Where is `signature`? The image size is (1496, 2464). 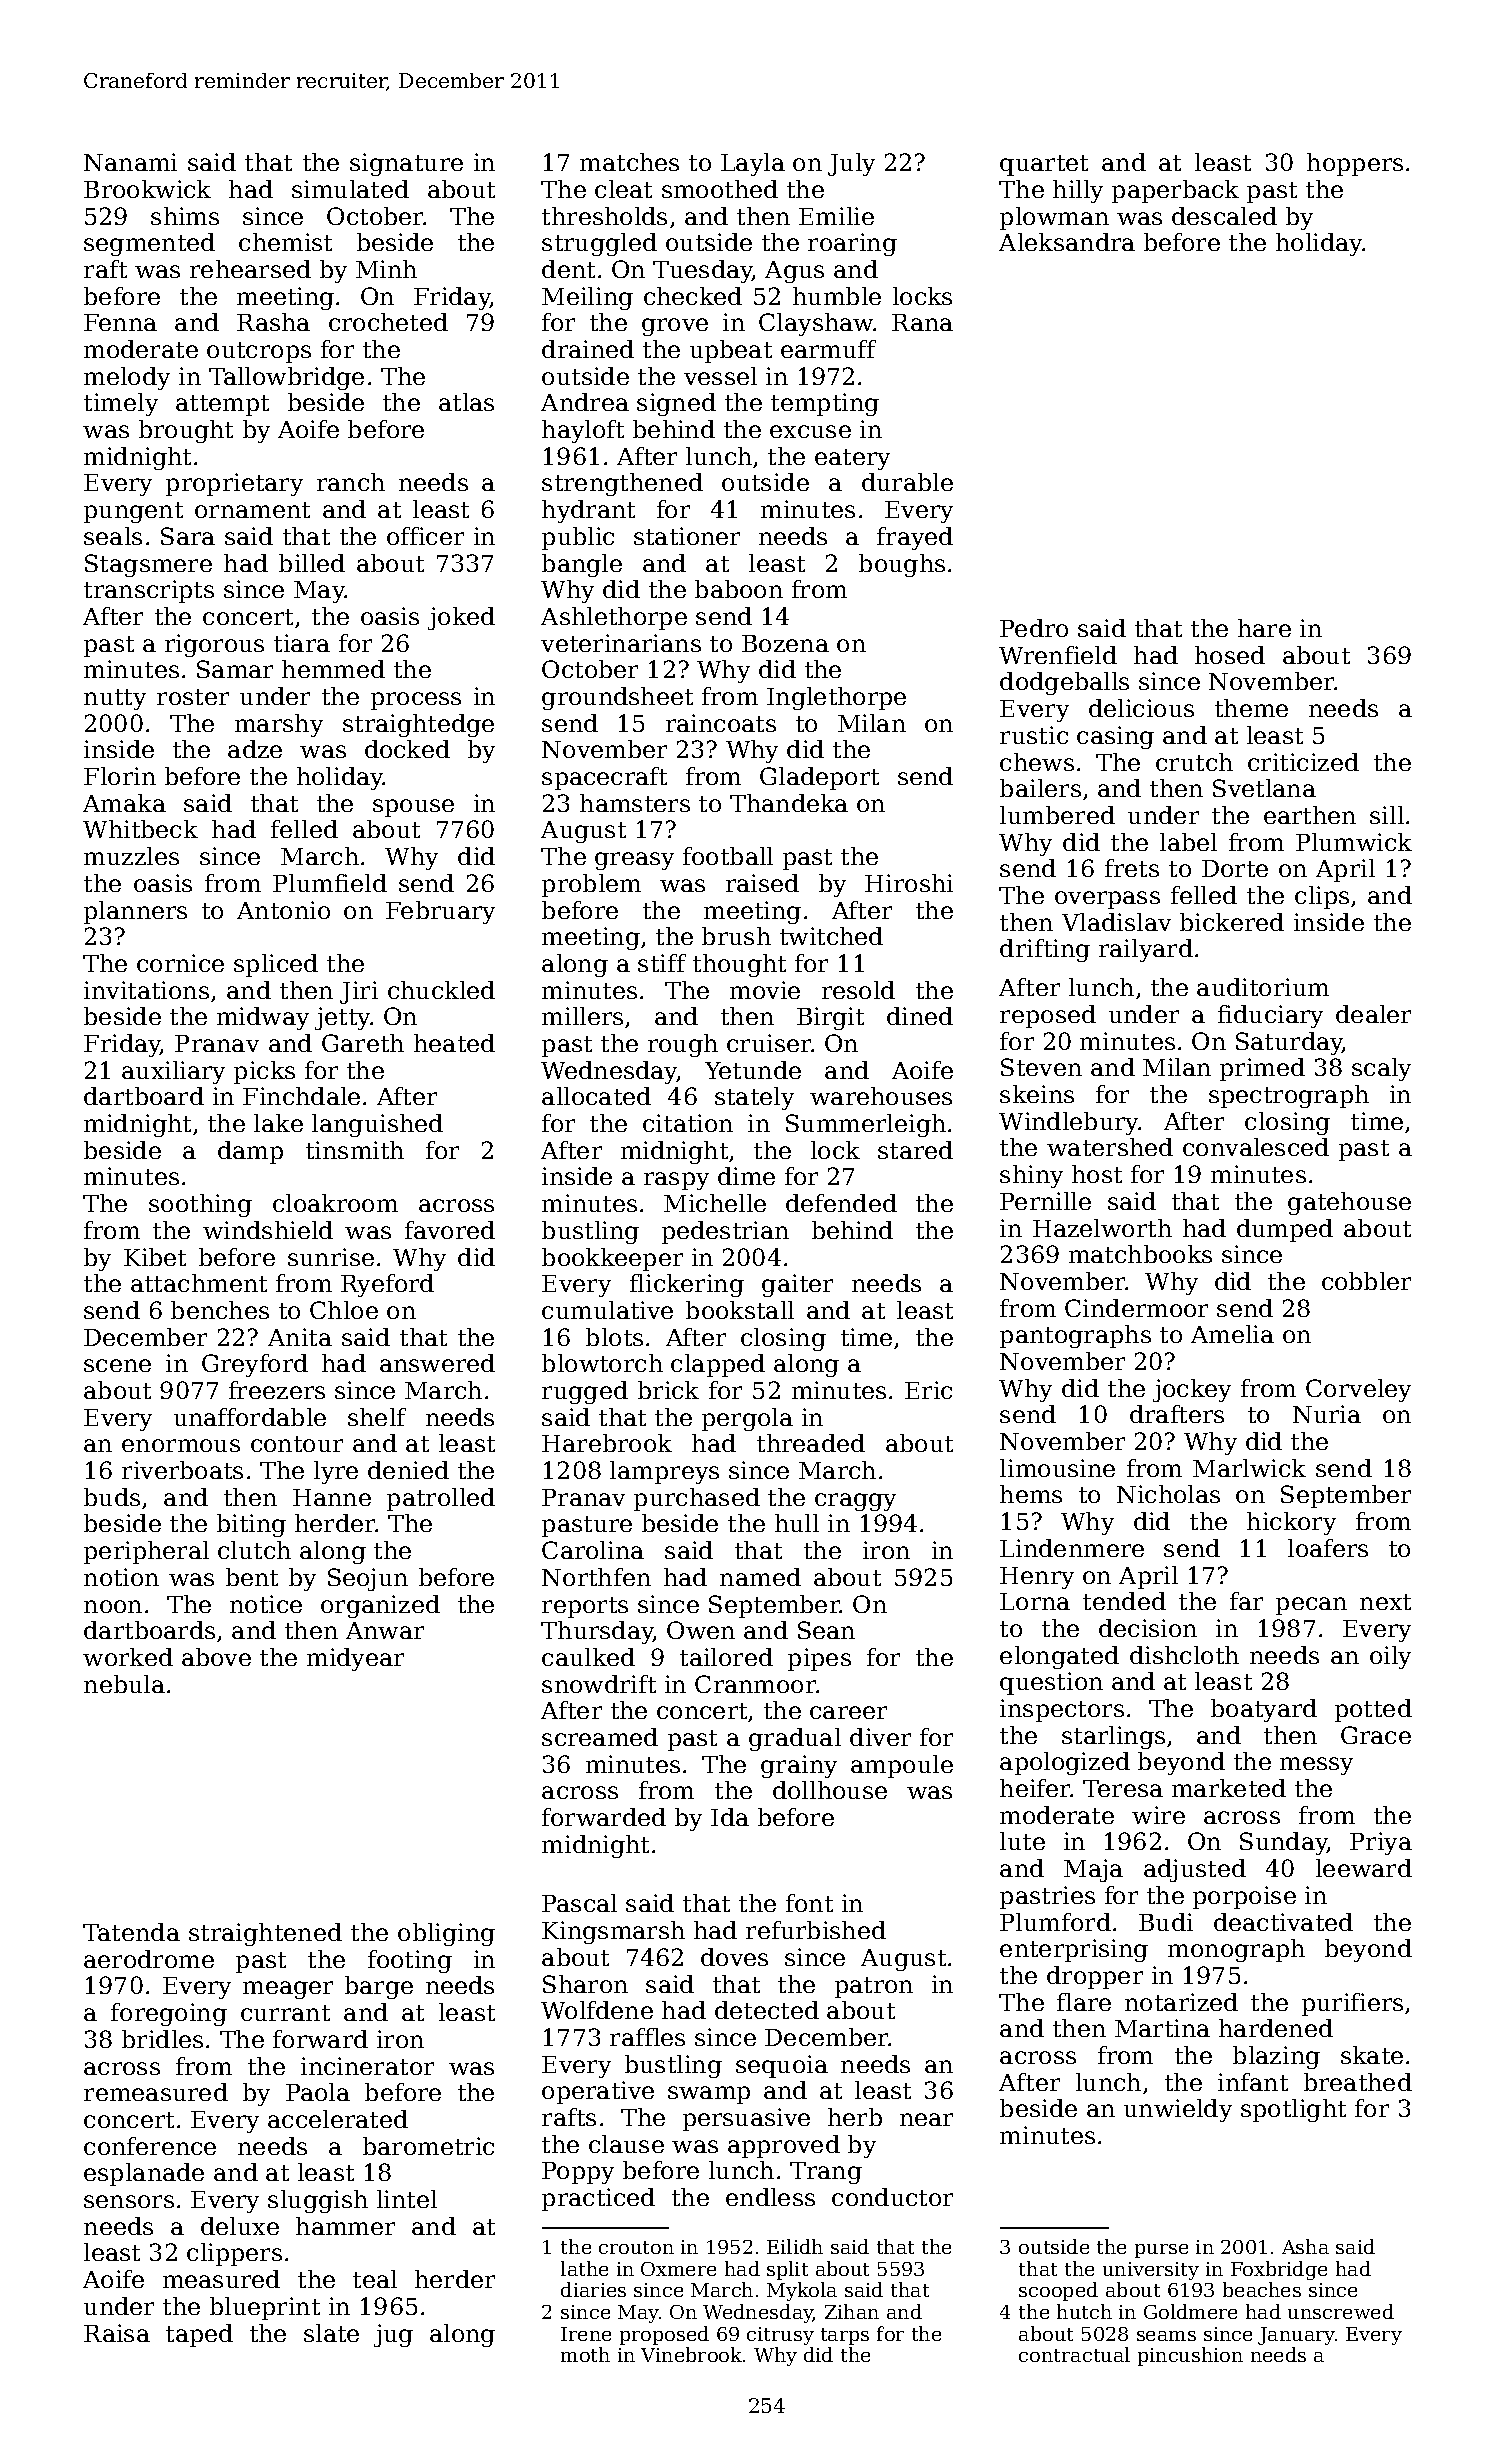
signature is located at coordinates (406, 164).
